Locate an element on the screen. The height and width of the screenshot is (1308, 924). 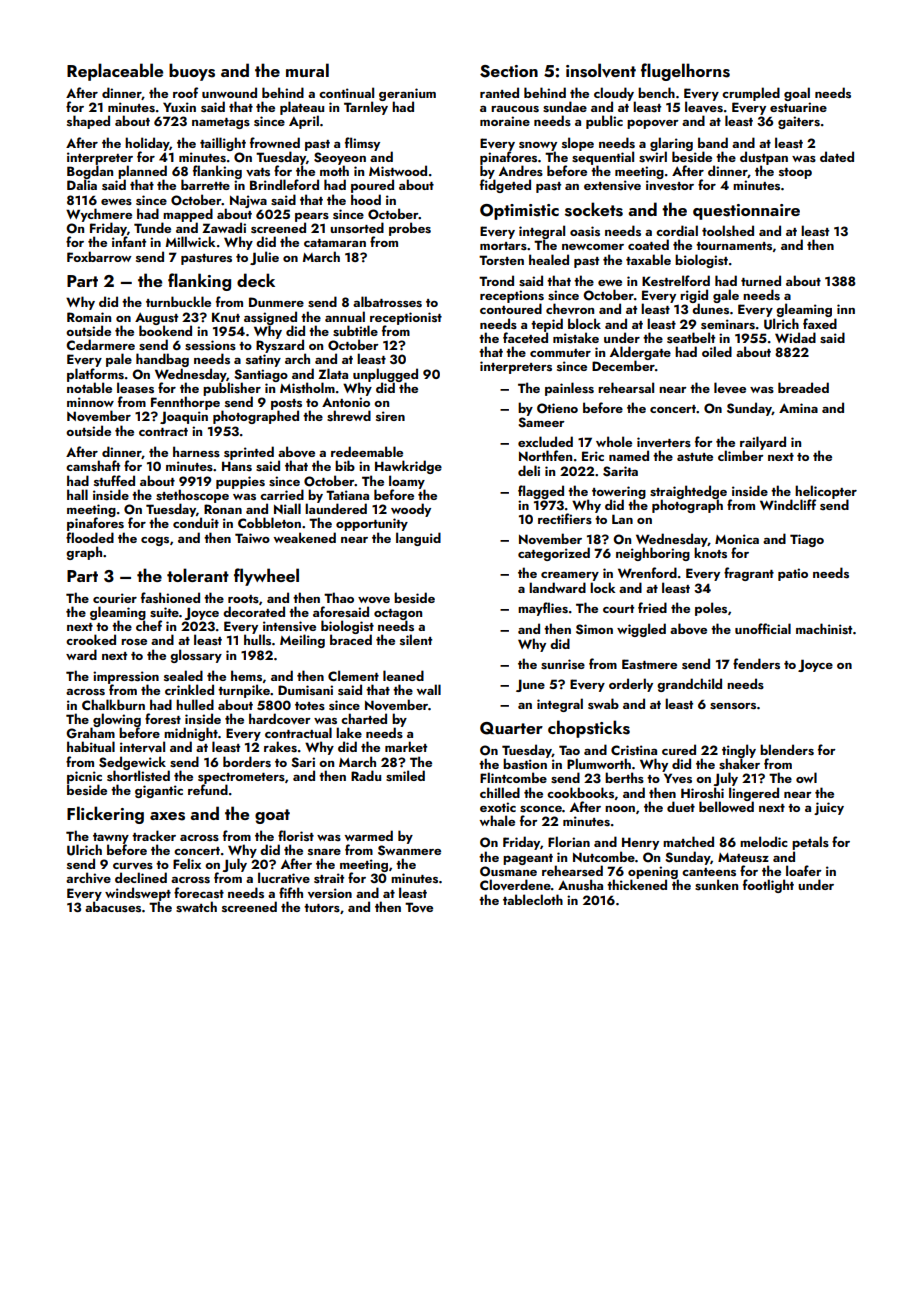
dustpan is located at coordinates (764, 158).
